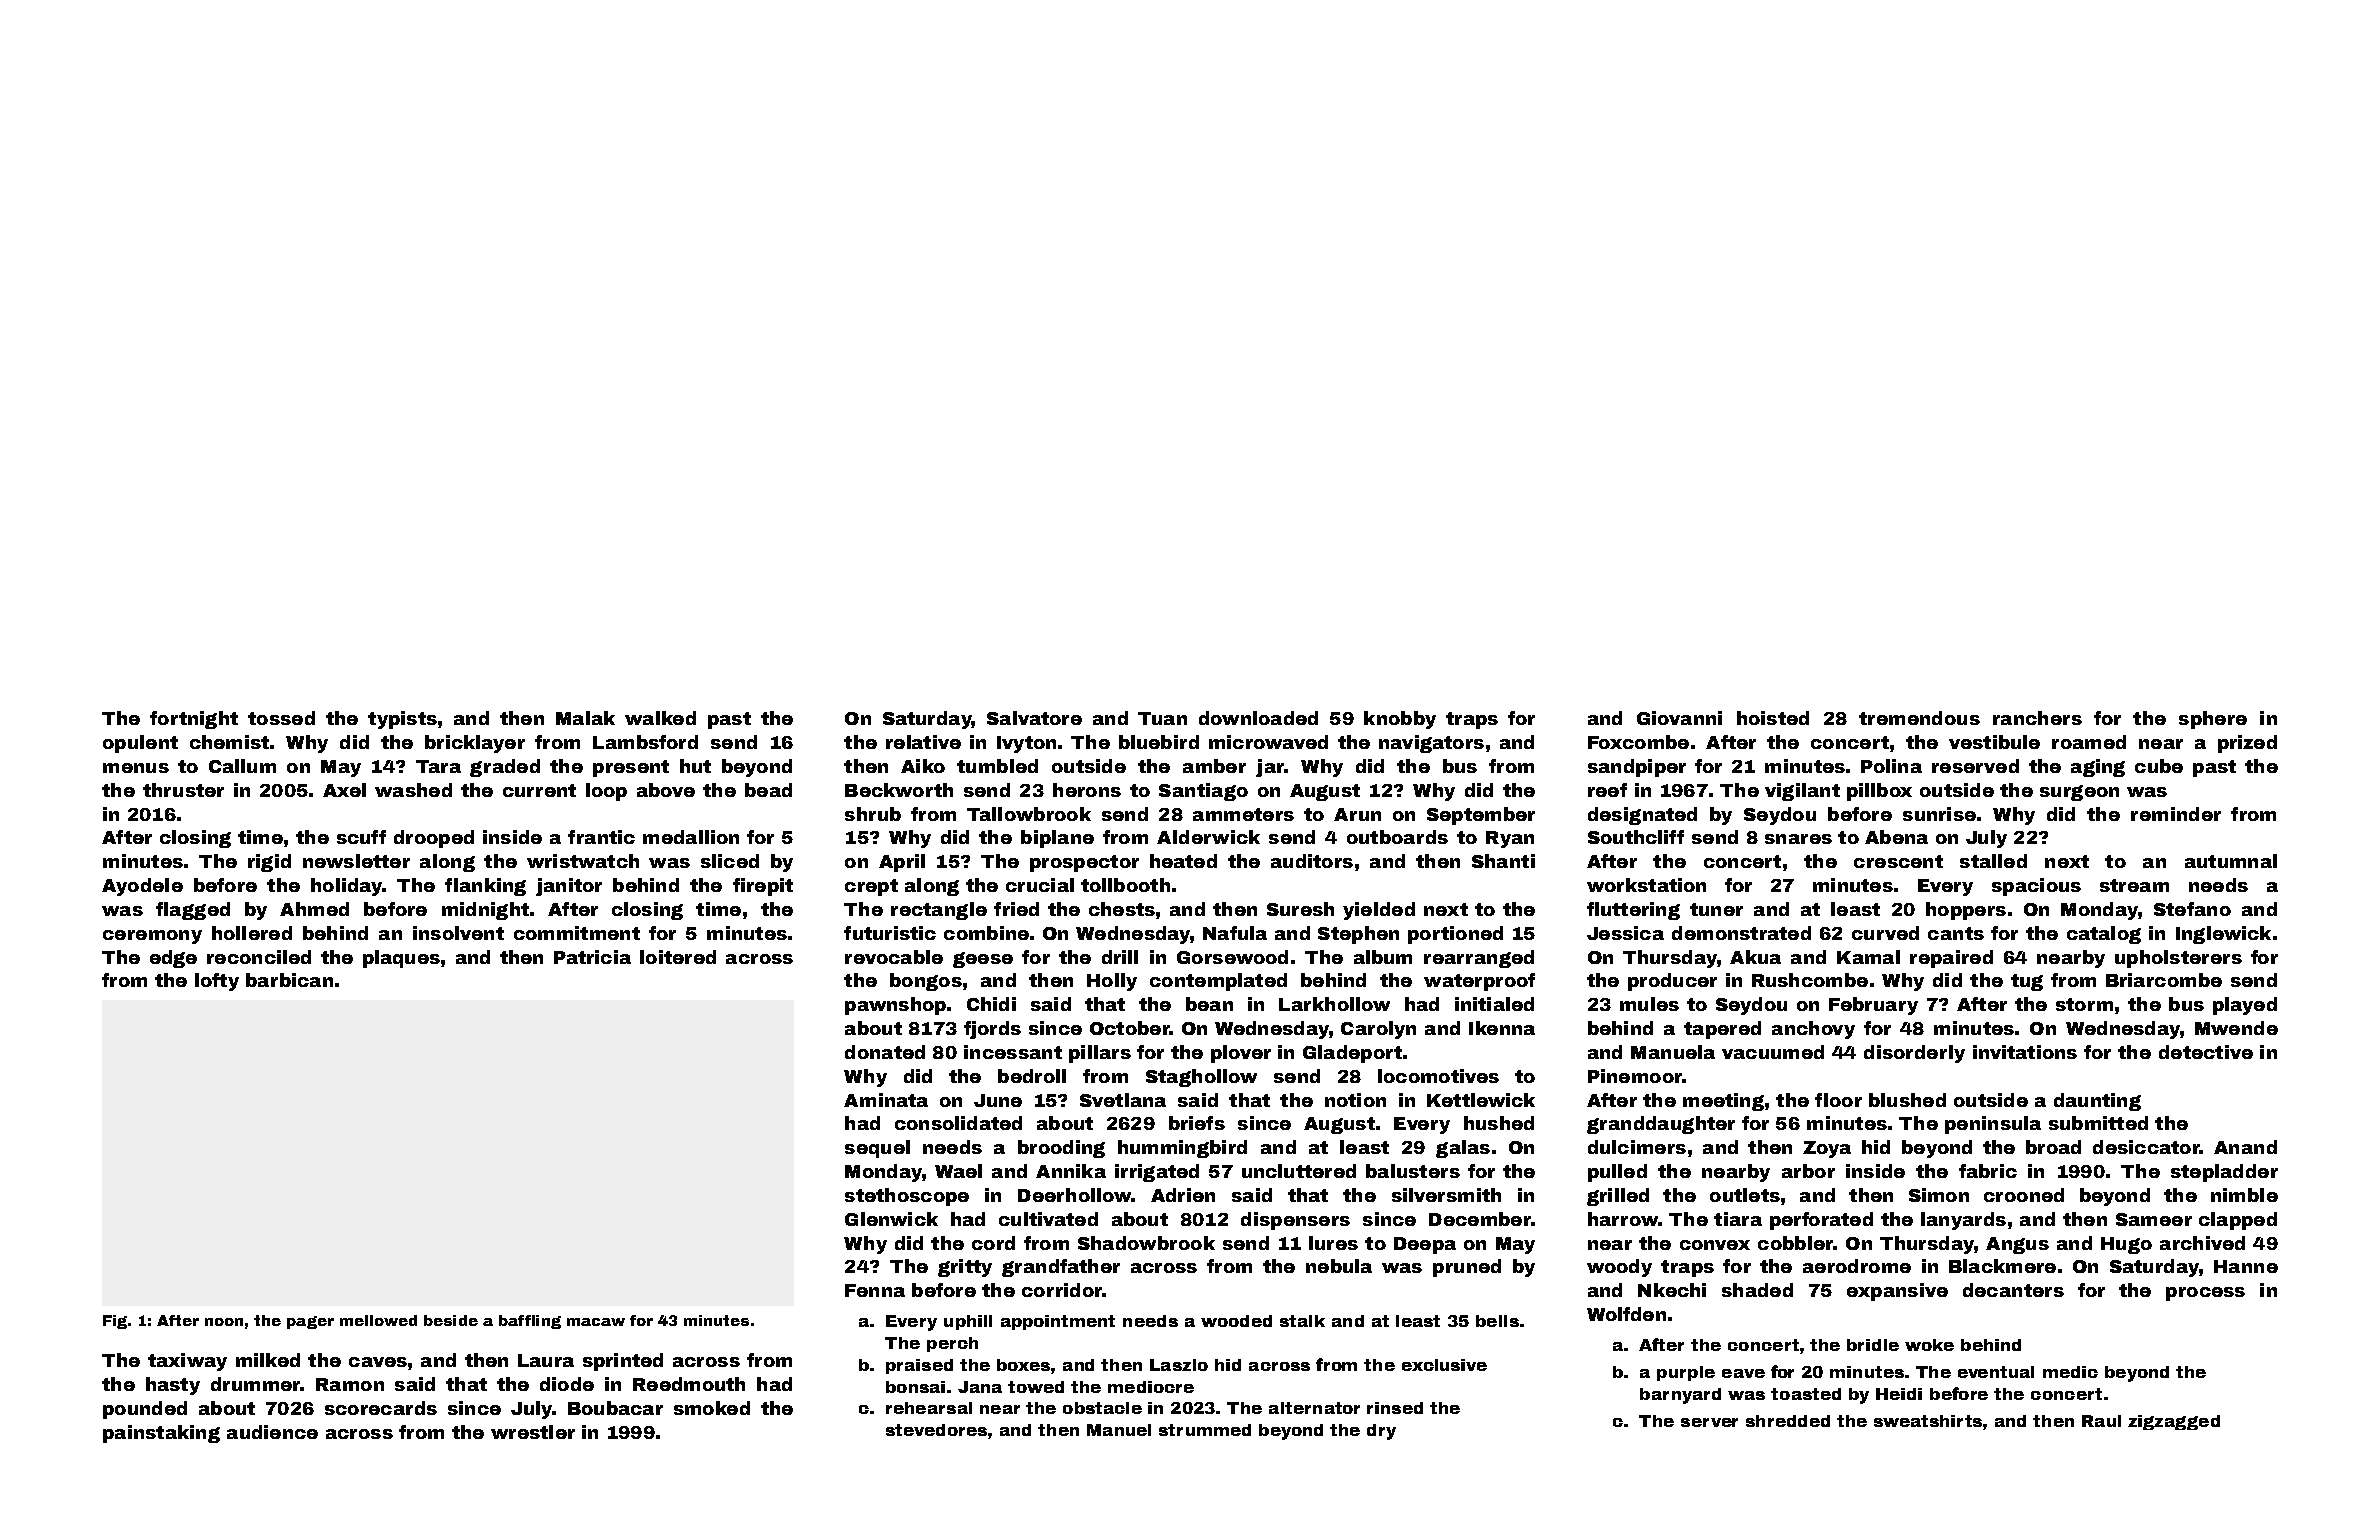 The width and height of the page is (2380, 1540). What do you see at coordinates (289, 980) in the page?
I see `barbican` at bounding box center [289, 980].
